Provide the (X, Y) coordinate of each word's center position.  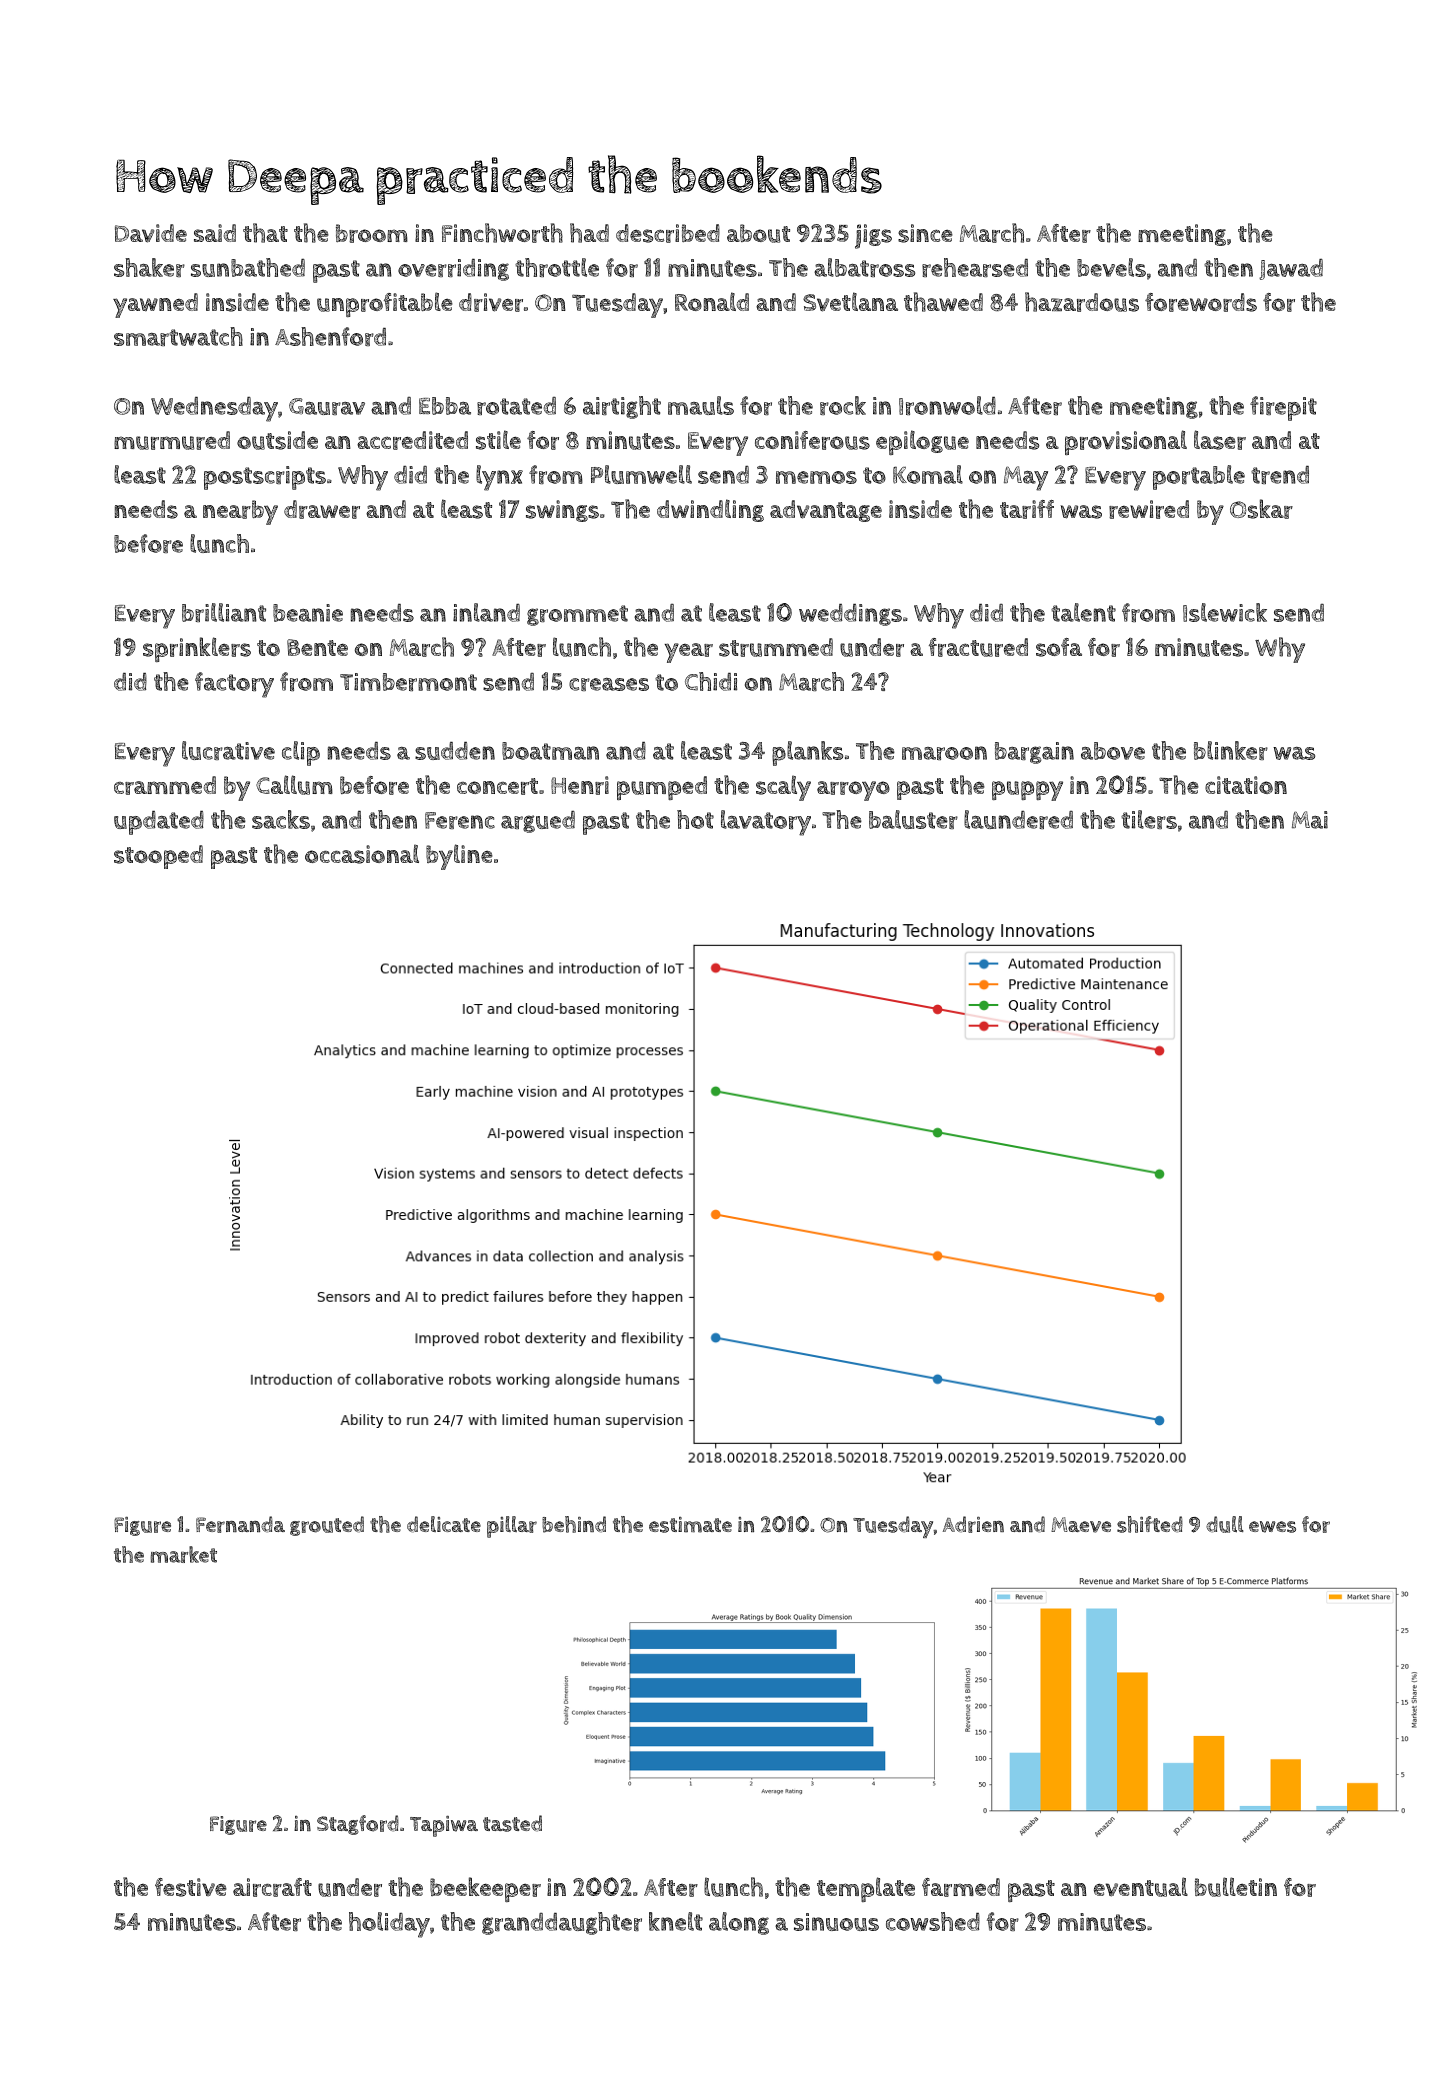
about (758, 233)
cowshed (933, 1921)
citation (1246, 785)
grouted (327, 1526)
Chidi (711, 681)
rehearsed (975, 267)
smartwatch (178, 336)
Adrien (973, 1524)
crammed (165, 785)
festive (191, 1887)
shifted (1150, 1524)
